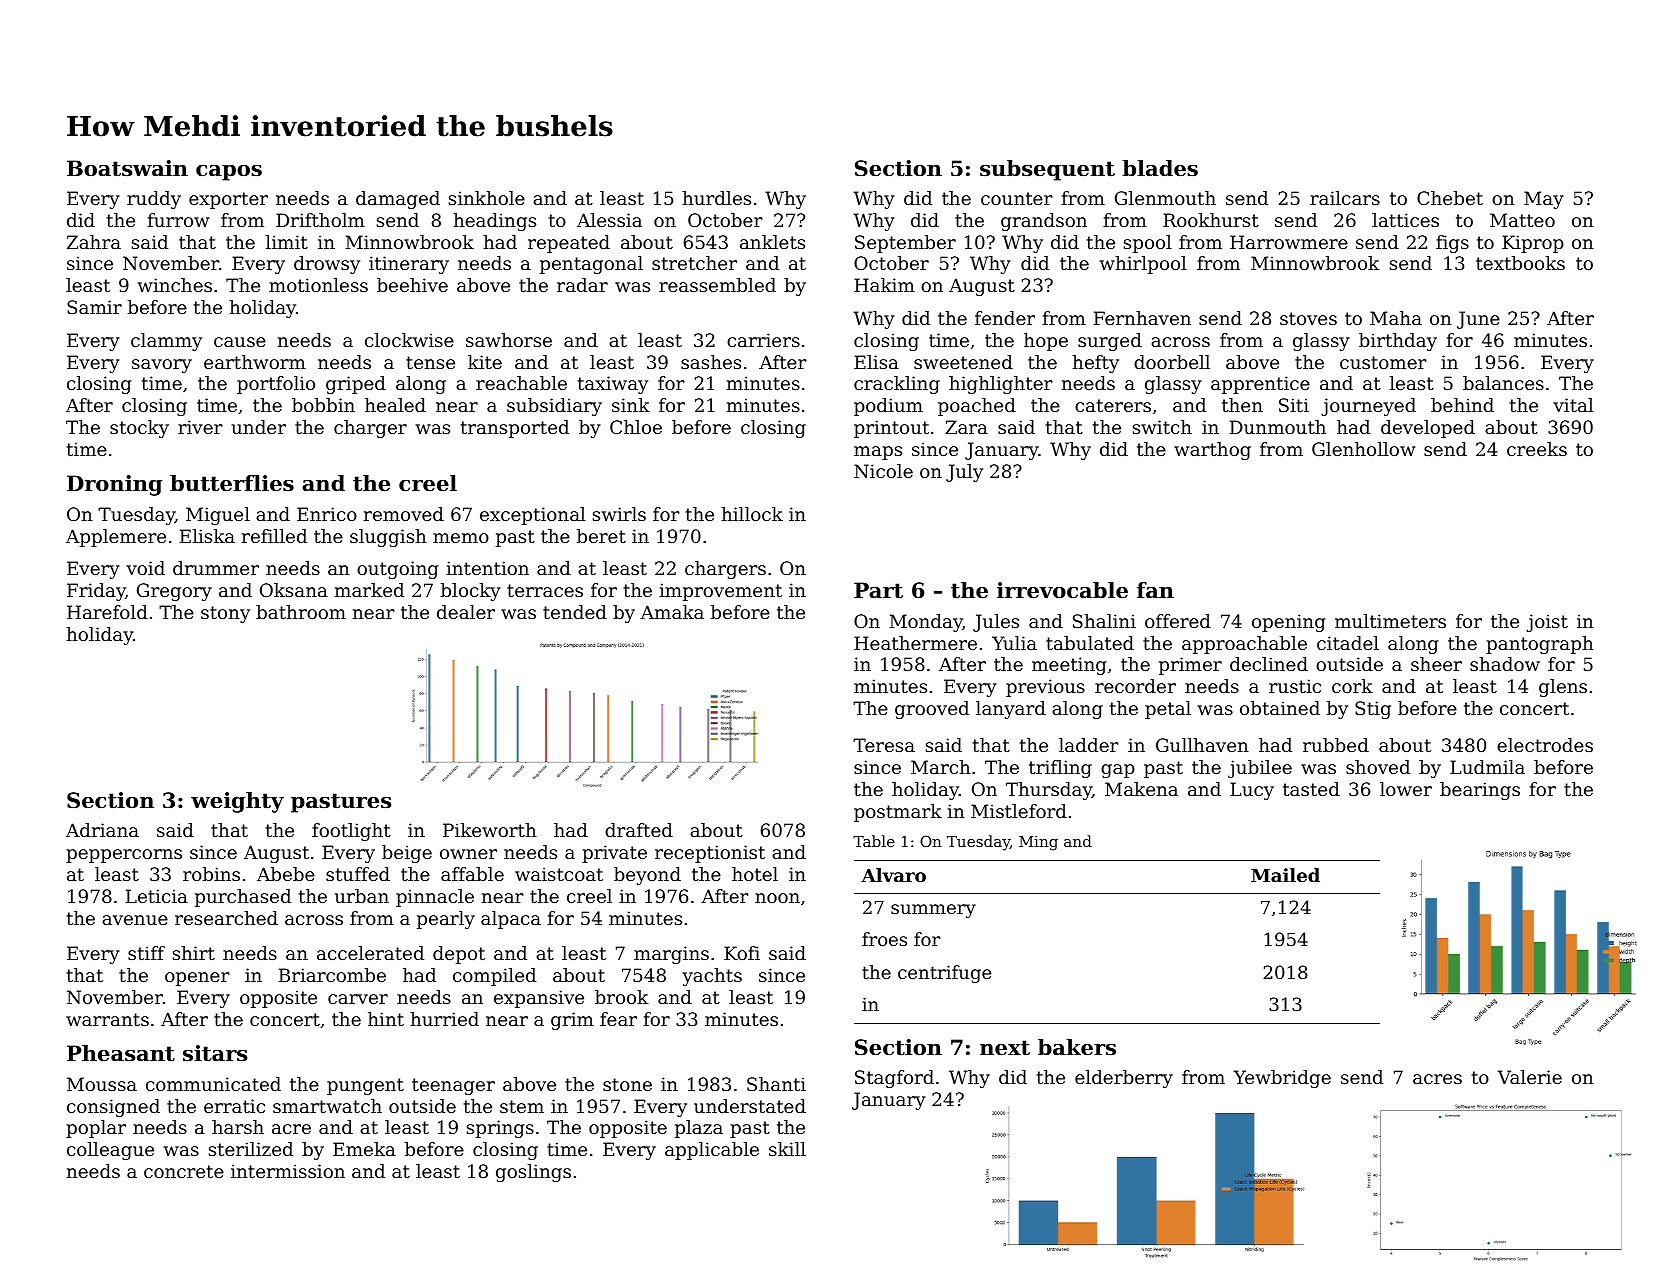 The width and height of the document is (1660, 1283). Describe the element at coordinates (1047, 170) in the document. I see `subsequent` at that location.
